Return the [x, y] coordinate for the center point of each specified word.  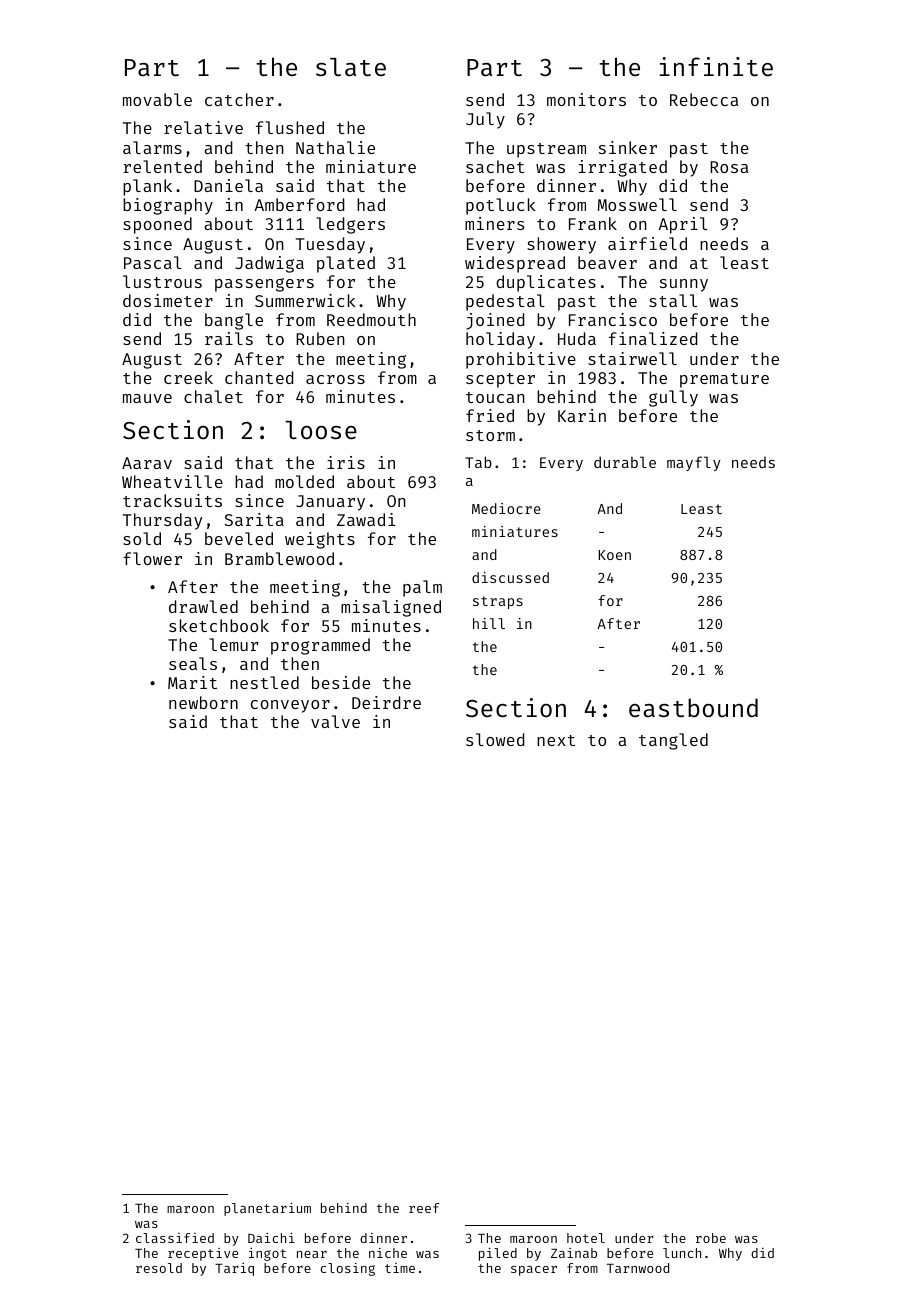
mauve [147, 398]
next [556, 740]
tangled [673, 741]
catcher [239, 99]
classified [175, 1238]
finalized [653, 338]
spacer [534, 1271]
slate [351, 67]
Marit [192, 682]
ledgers [350, 225]
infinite [716, 67]
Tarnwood [638, 1268]
